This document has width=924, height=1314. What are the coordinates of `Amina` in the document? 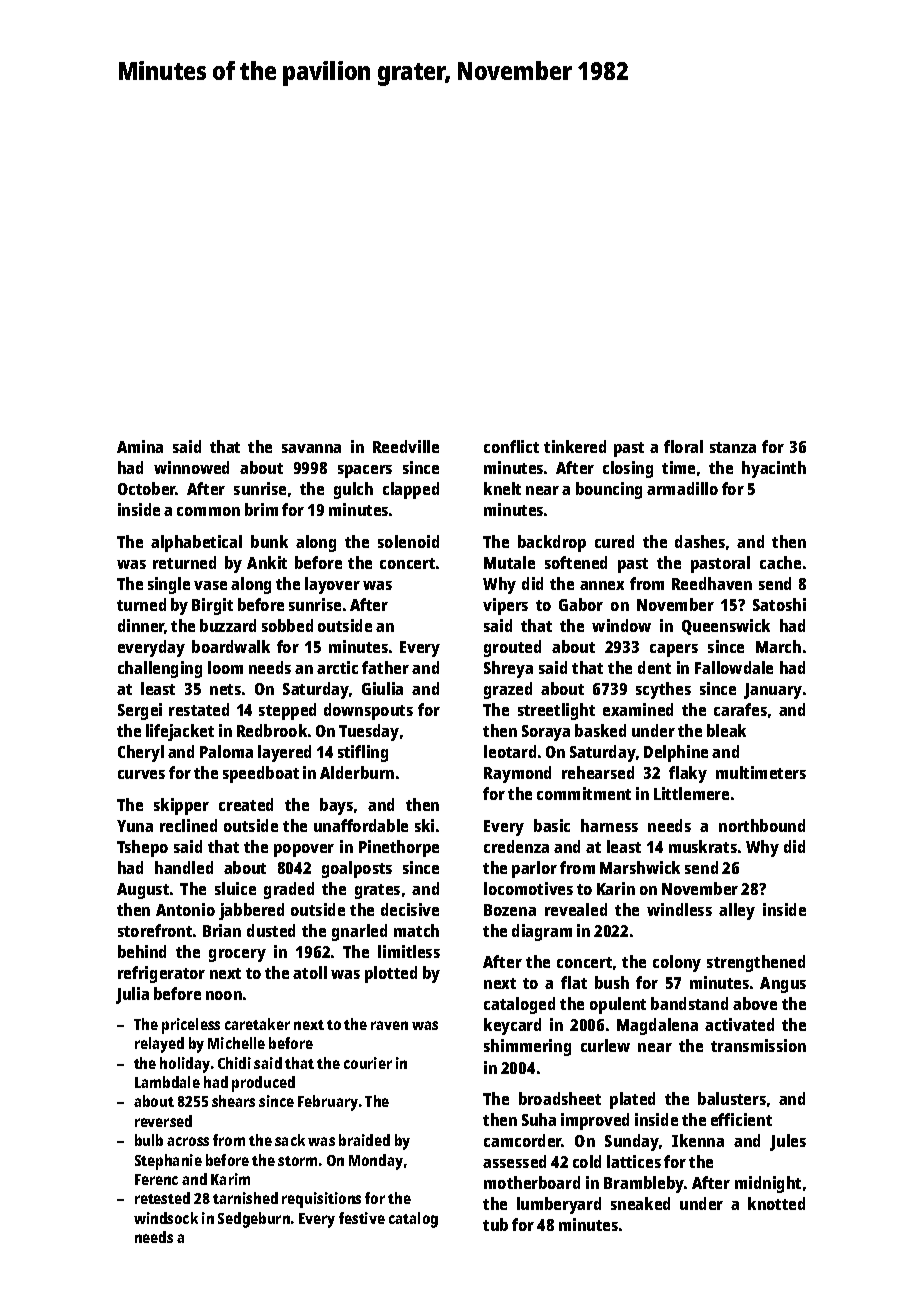 It's located at (140, 446).
